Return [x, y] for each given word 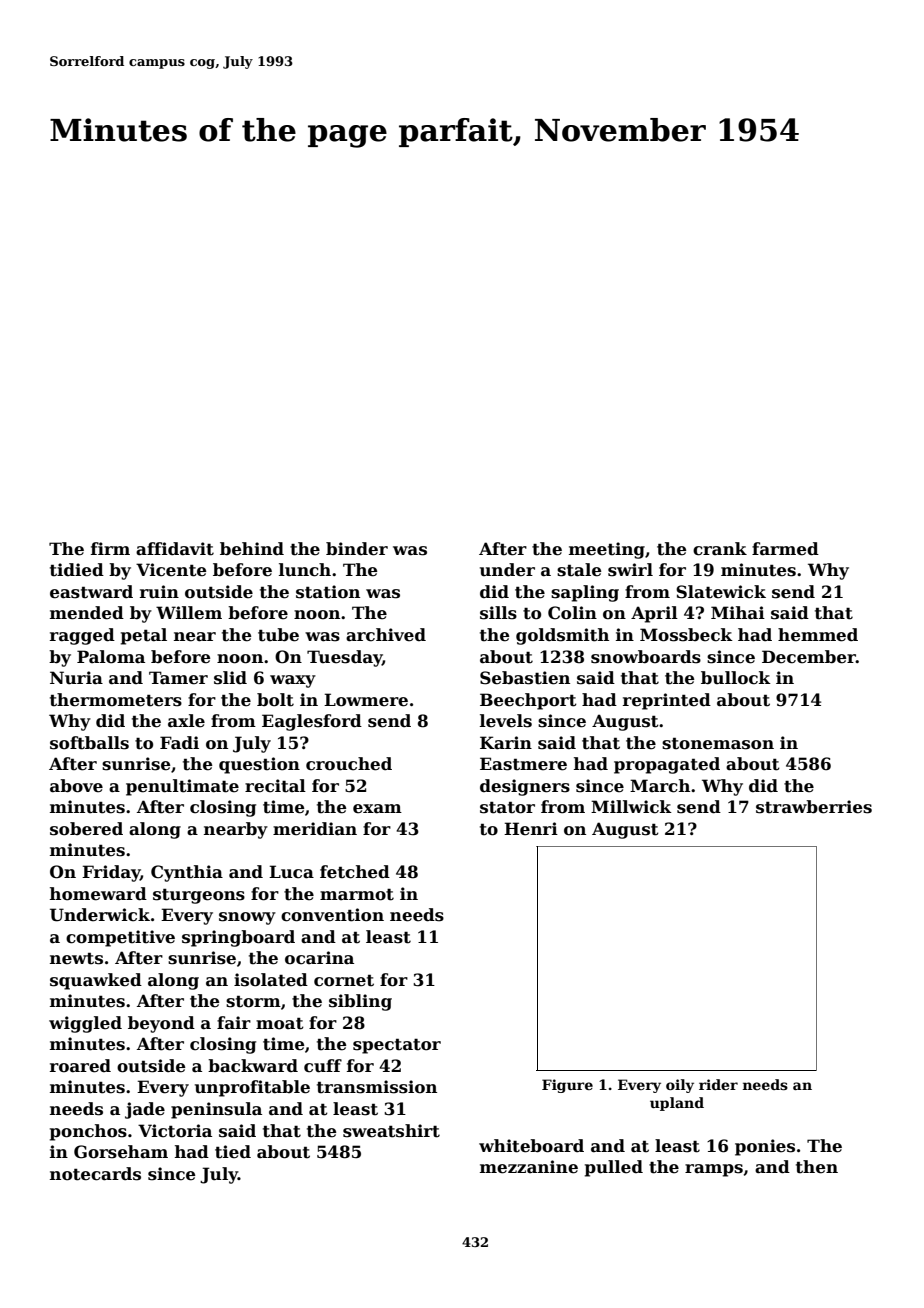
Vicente [171, 570]
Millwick [631, 807]
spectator [397, 1046]
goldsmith [562, 636]
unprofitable [252, 1088]
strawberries [814, 807]
